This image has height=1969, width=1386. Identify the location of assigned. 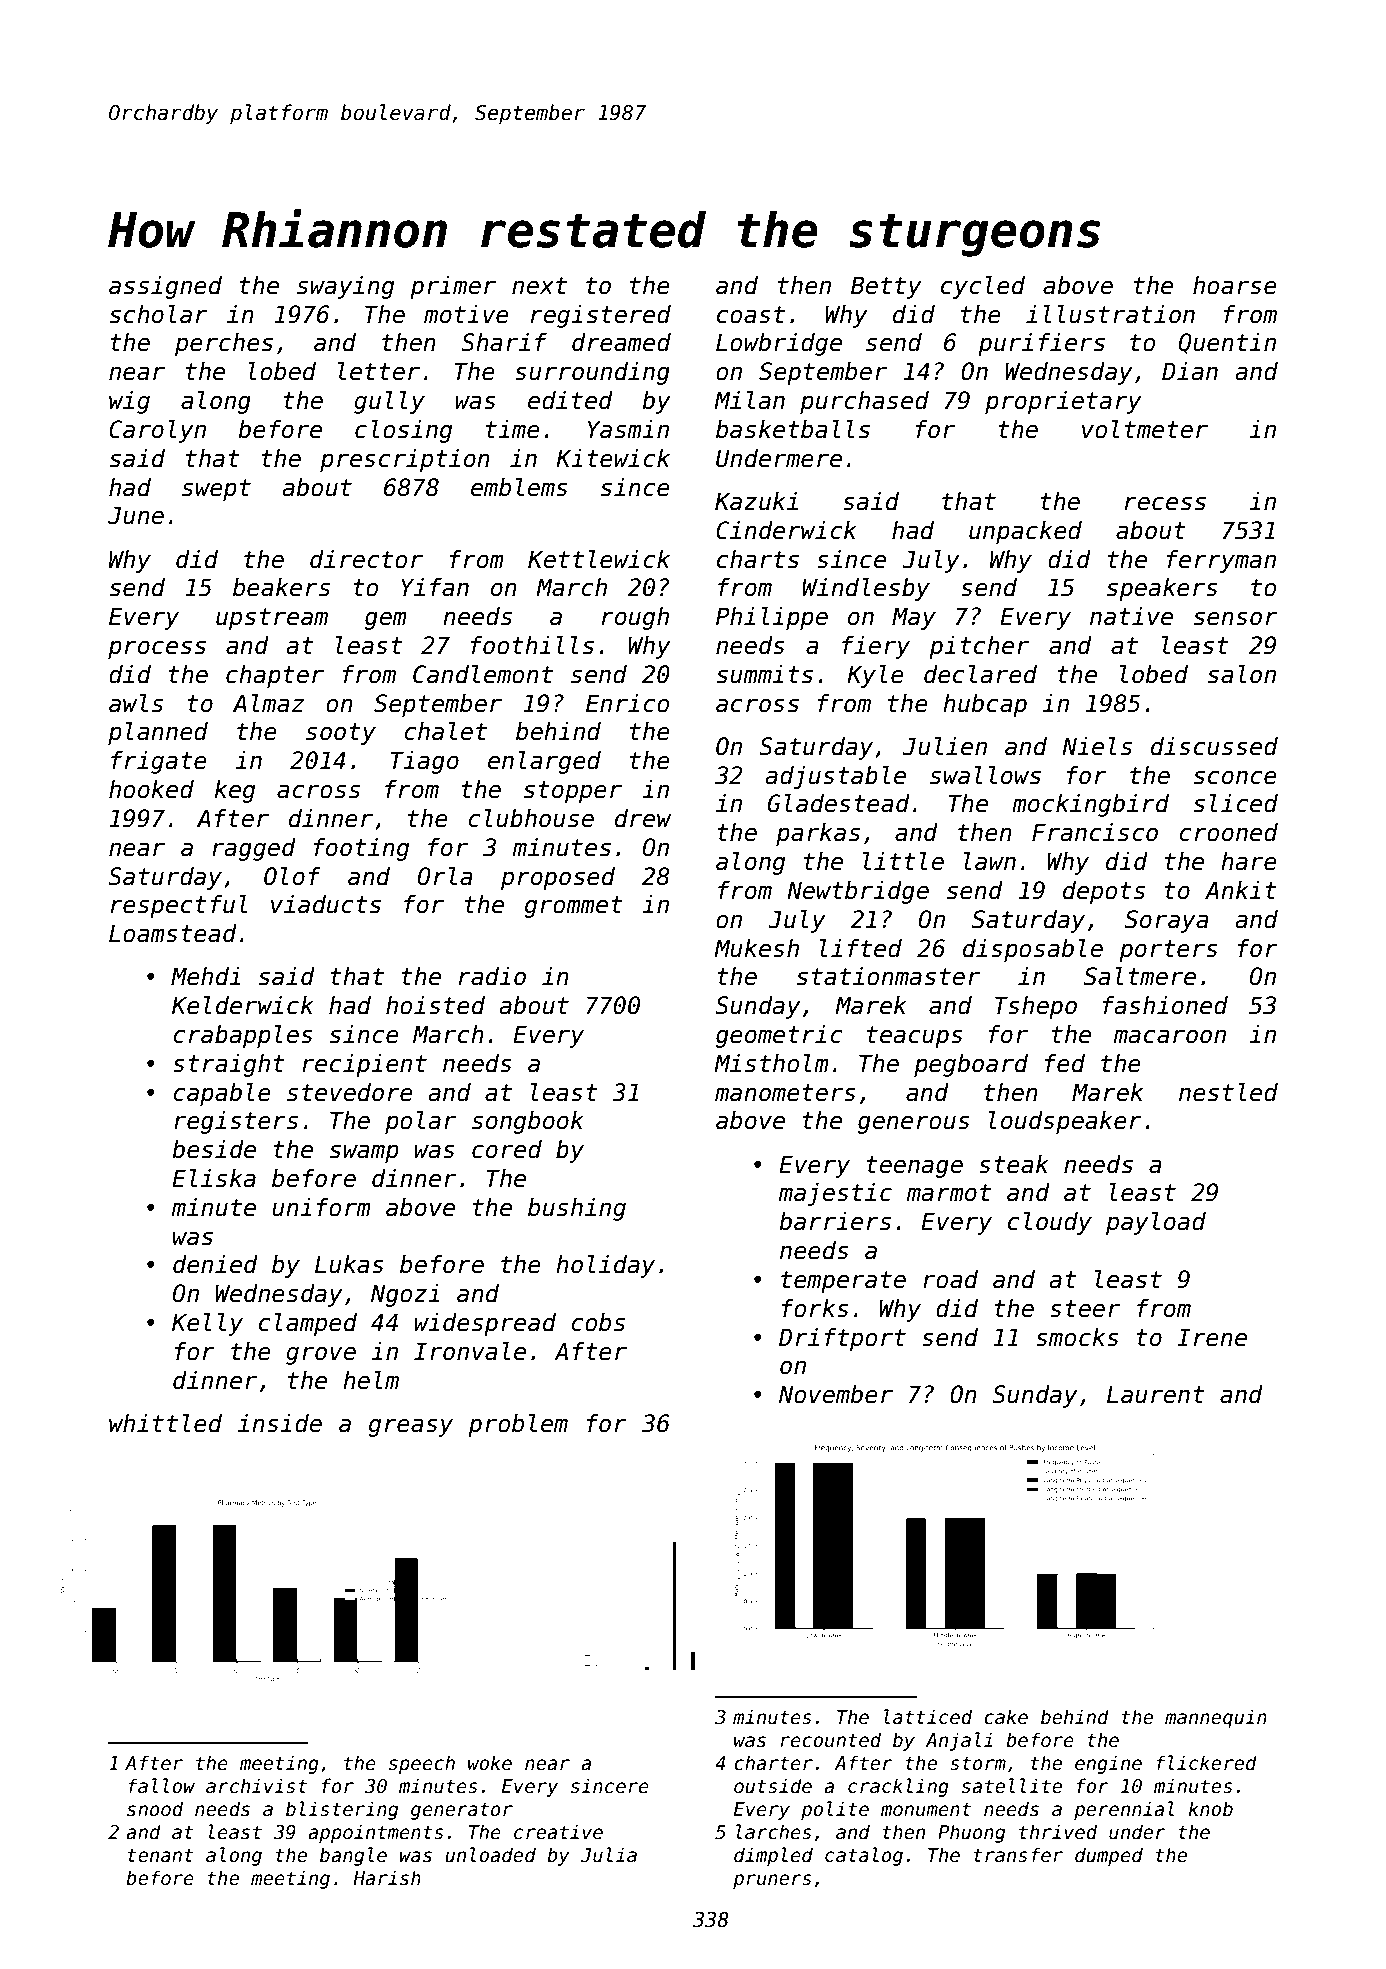
(165, 287).
